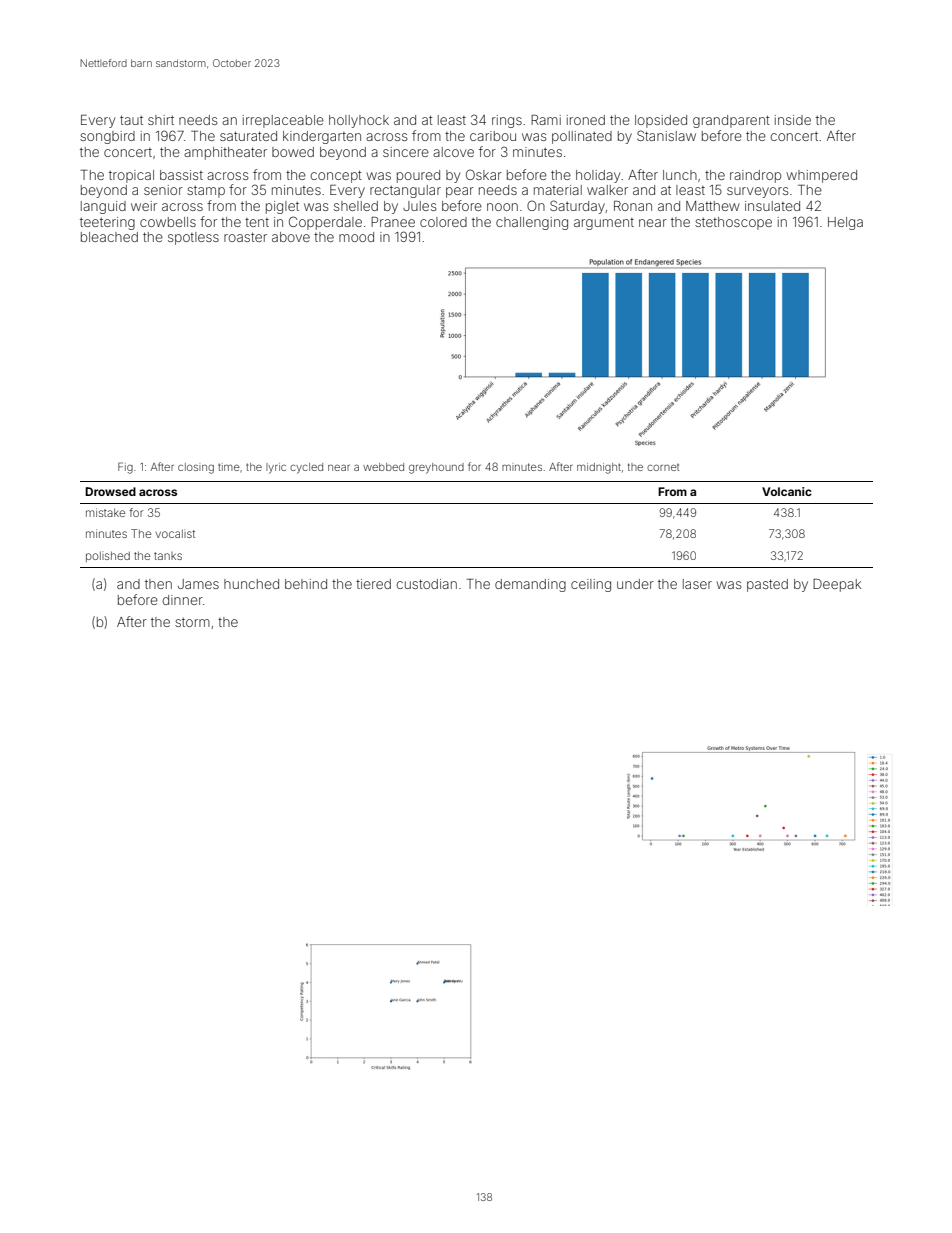  Describe the element at coordinates (680, 175) in the page. I see `lunch` at that location.
